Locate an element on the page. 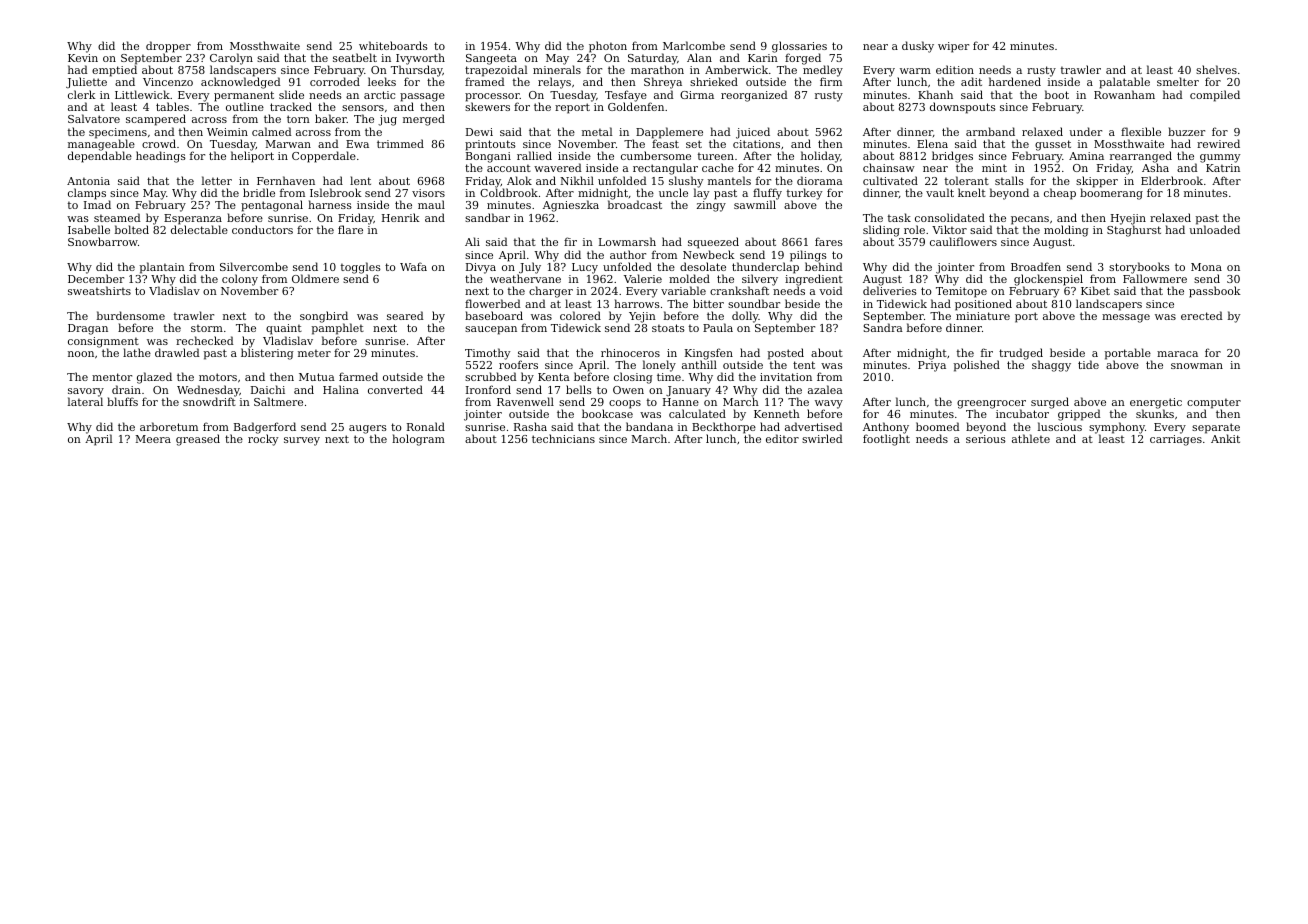  Staghurst is located at coordinates (1134, 231).
